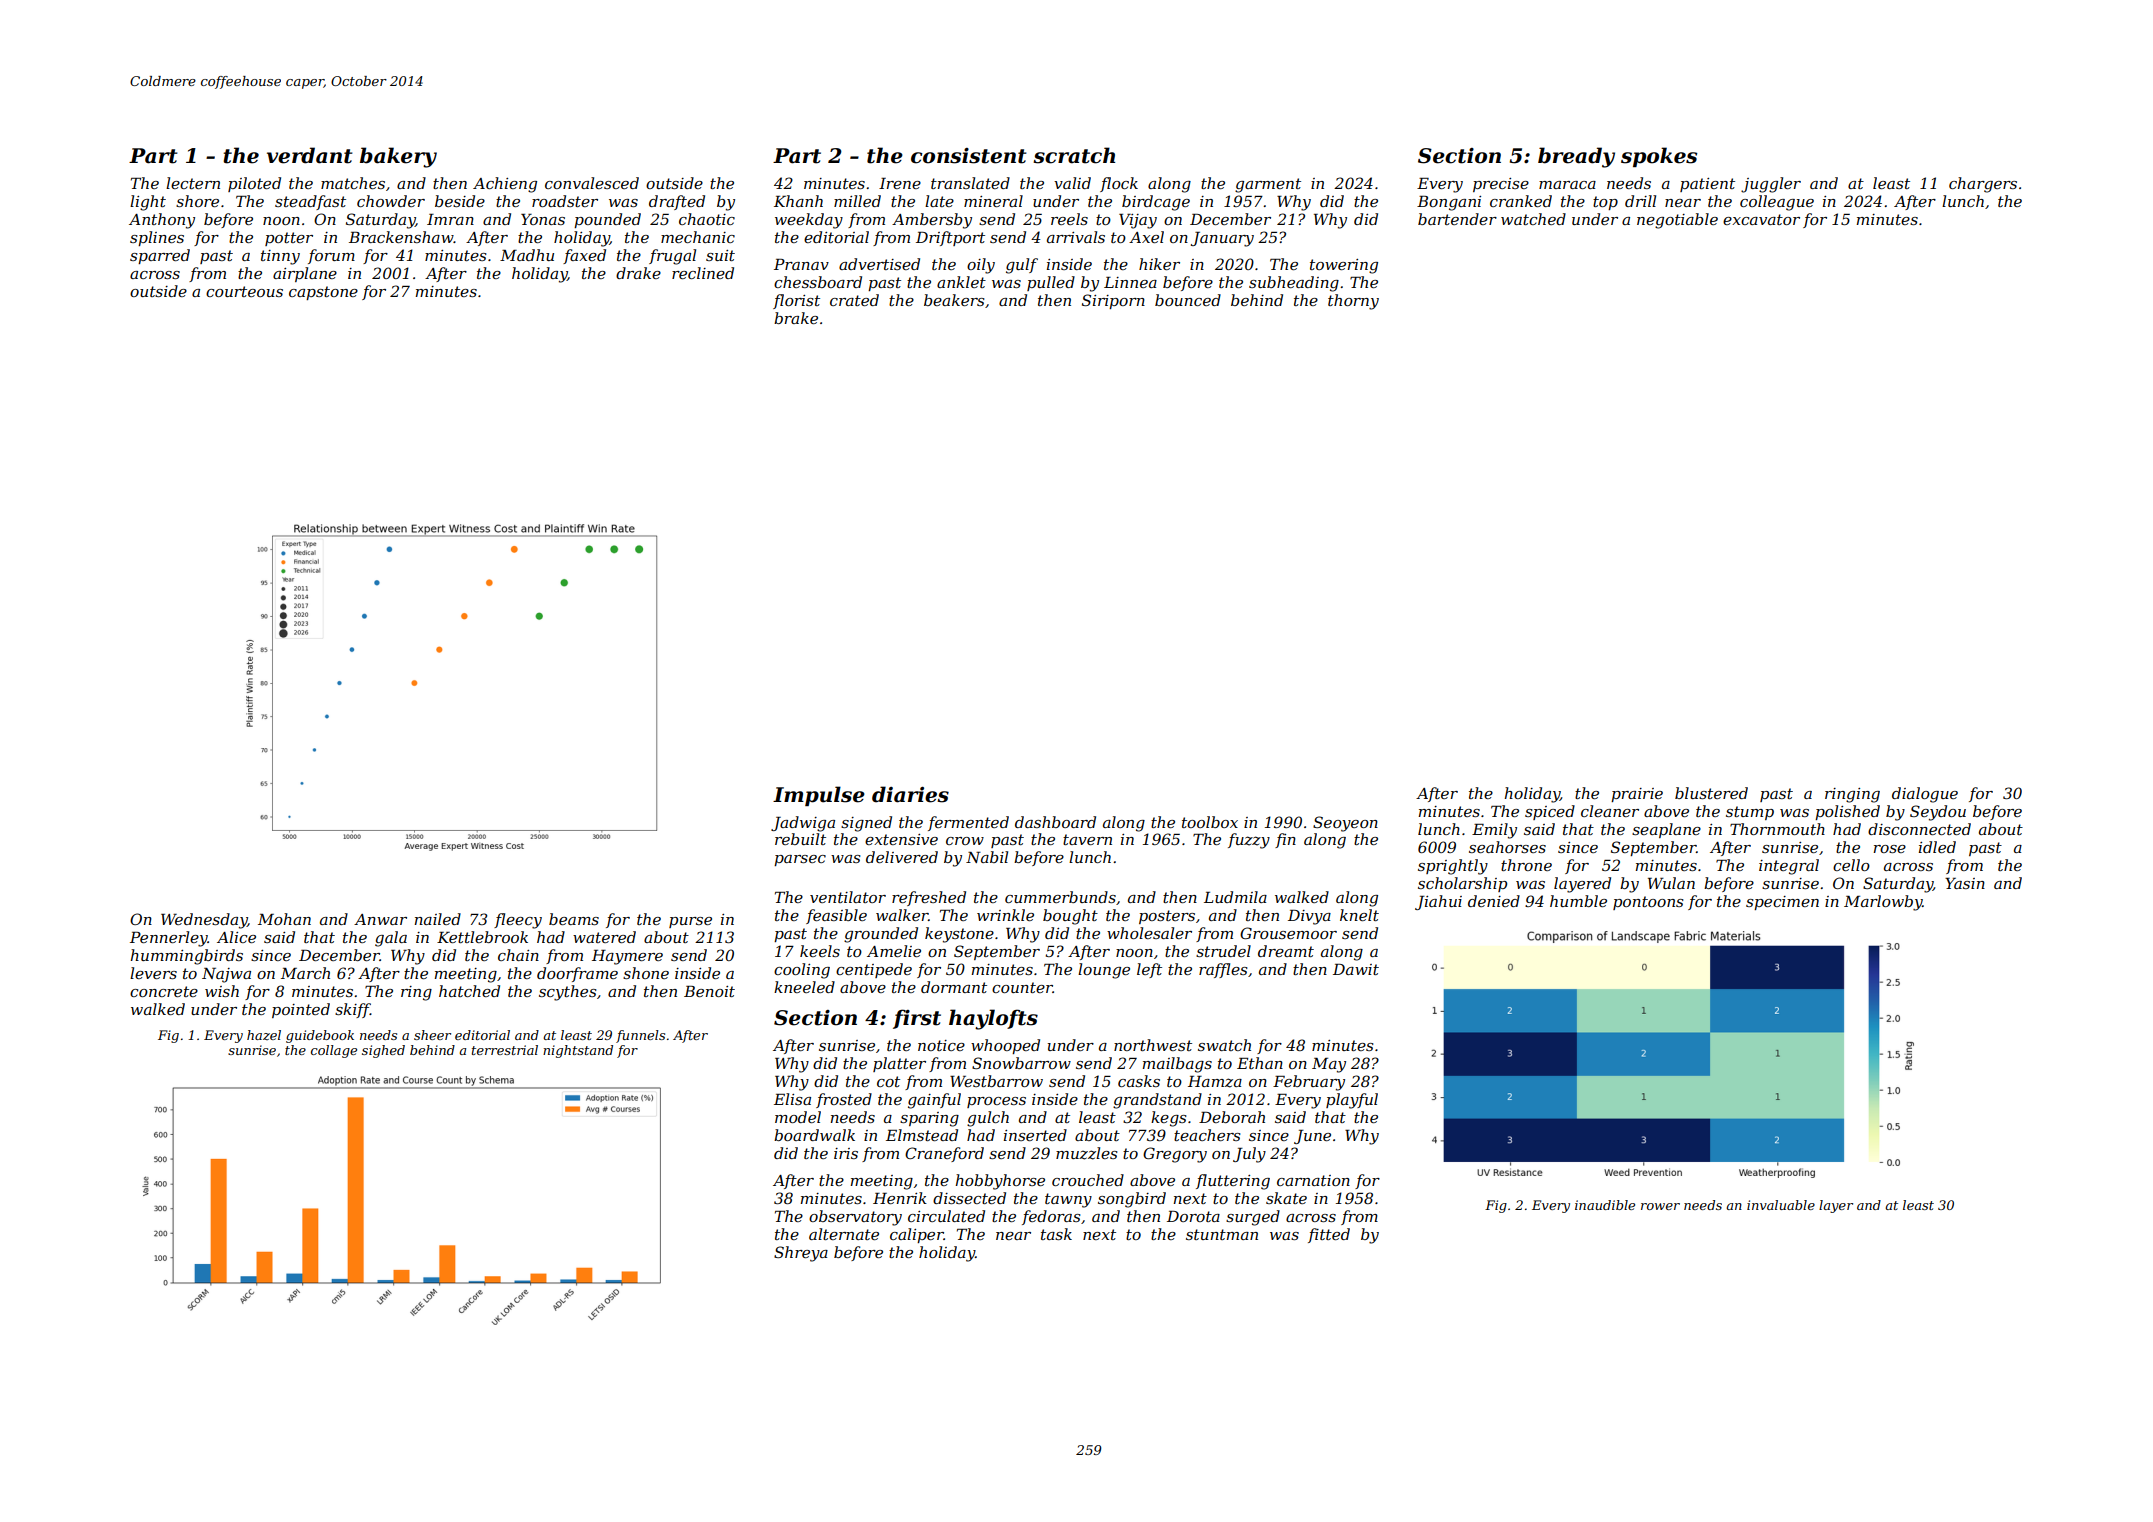  I want to click on consistent, so click(969, 156).
